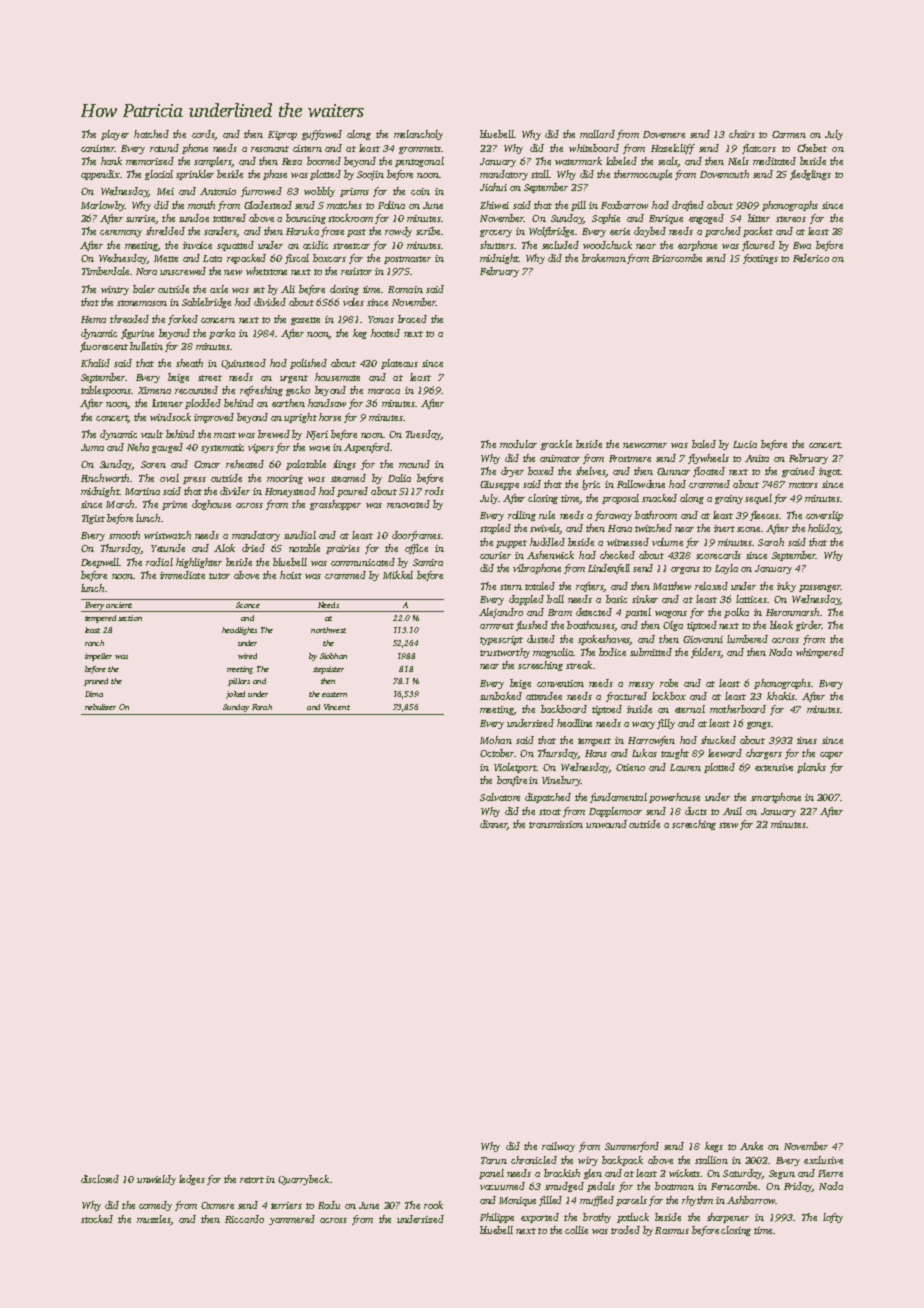 This image has height=1308, width=924. I want to click on Carmen, so click(789, 134).
